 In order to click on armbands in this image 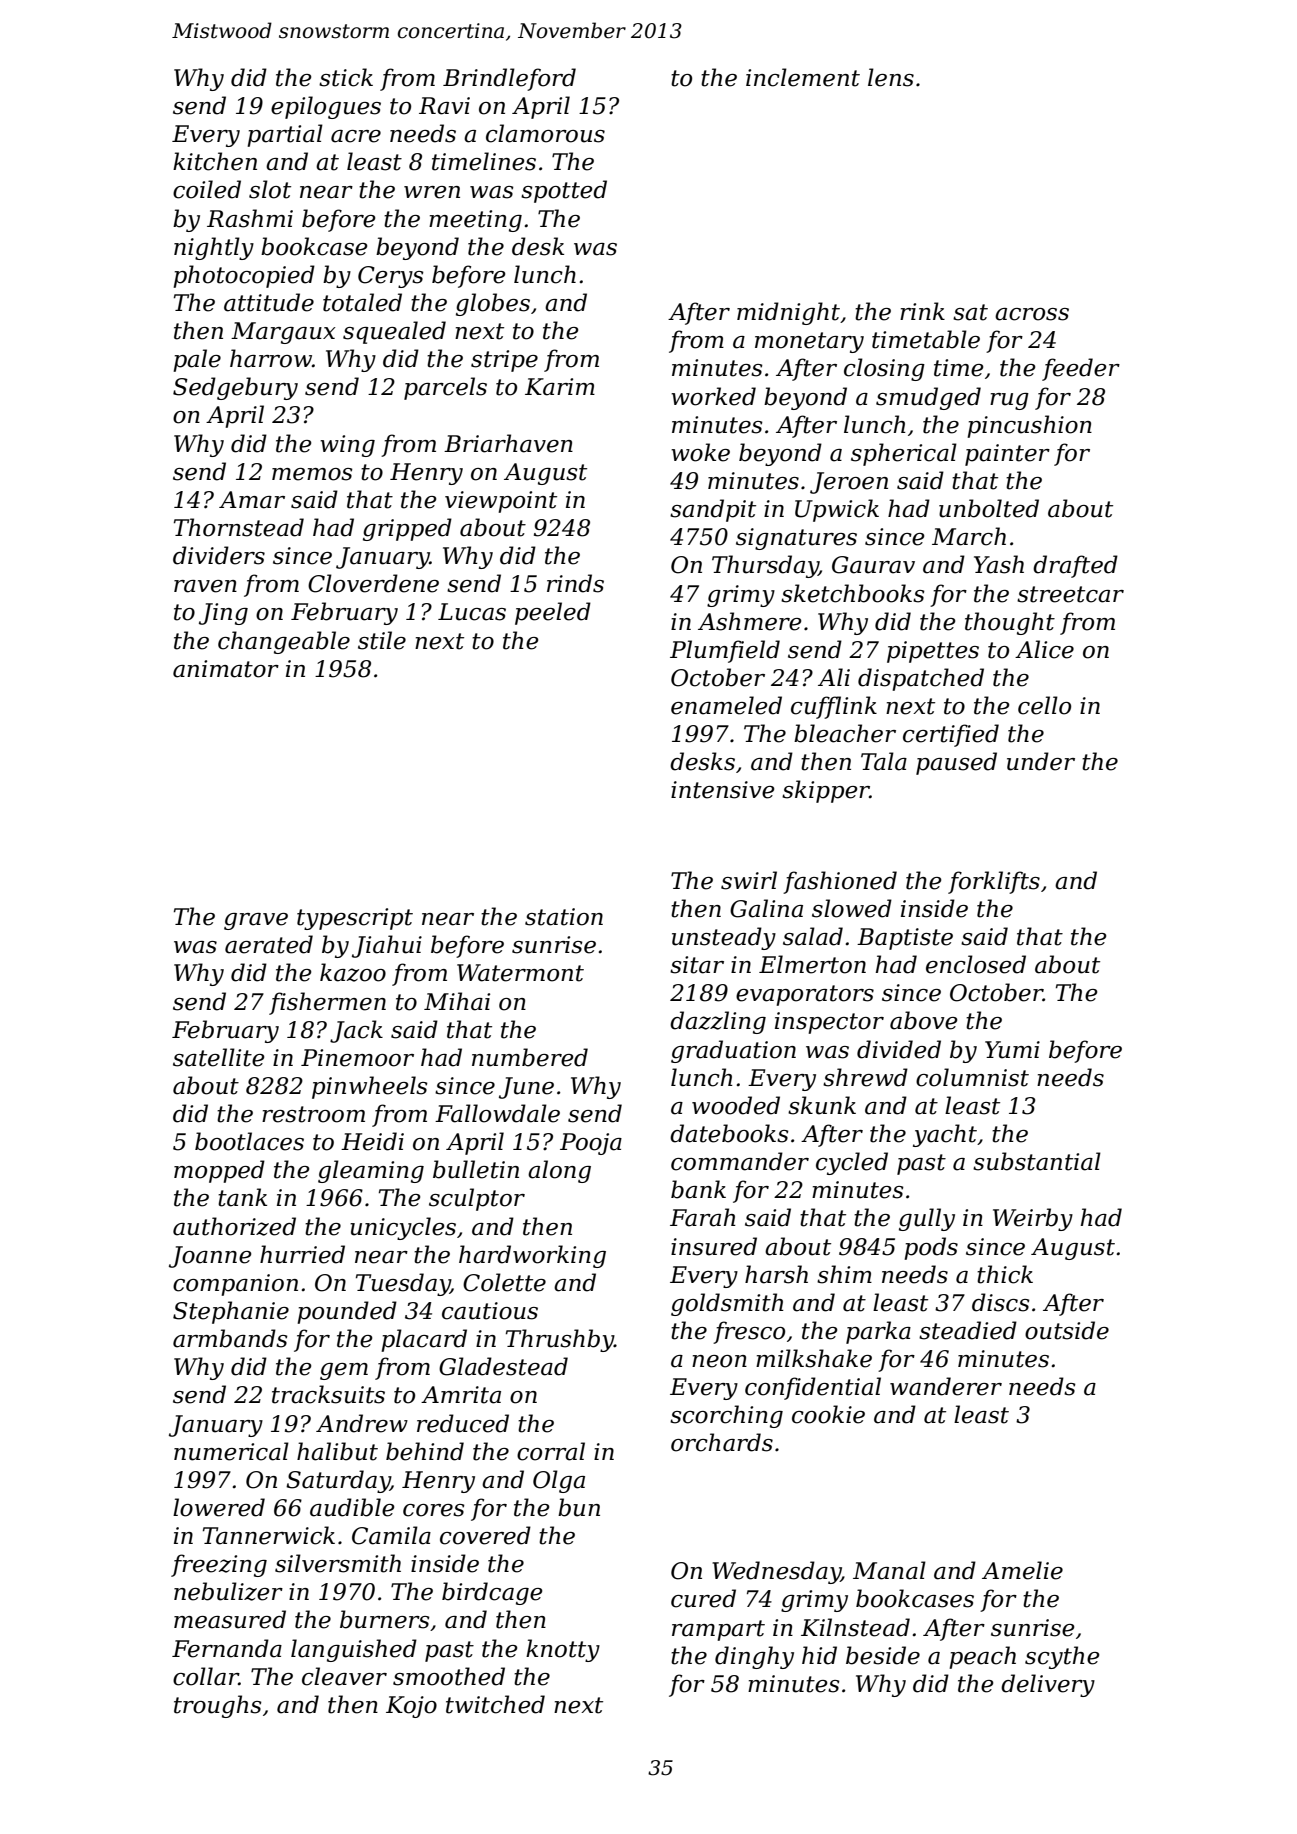, I will do `click(230, 1338)`.
